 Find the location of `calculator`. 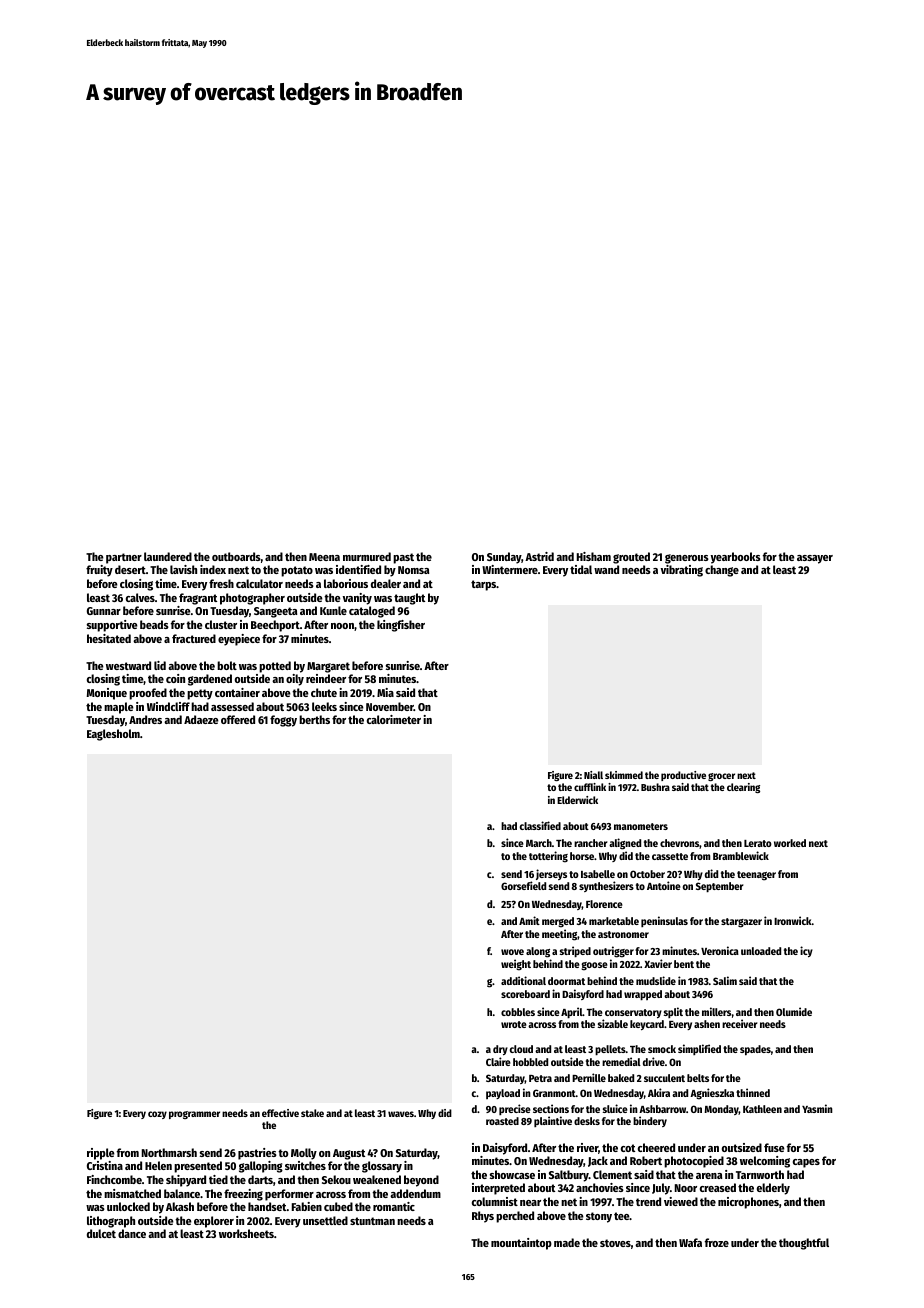

calculator is located at coordinates (259, 583).
